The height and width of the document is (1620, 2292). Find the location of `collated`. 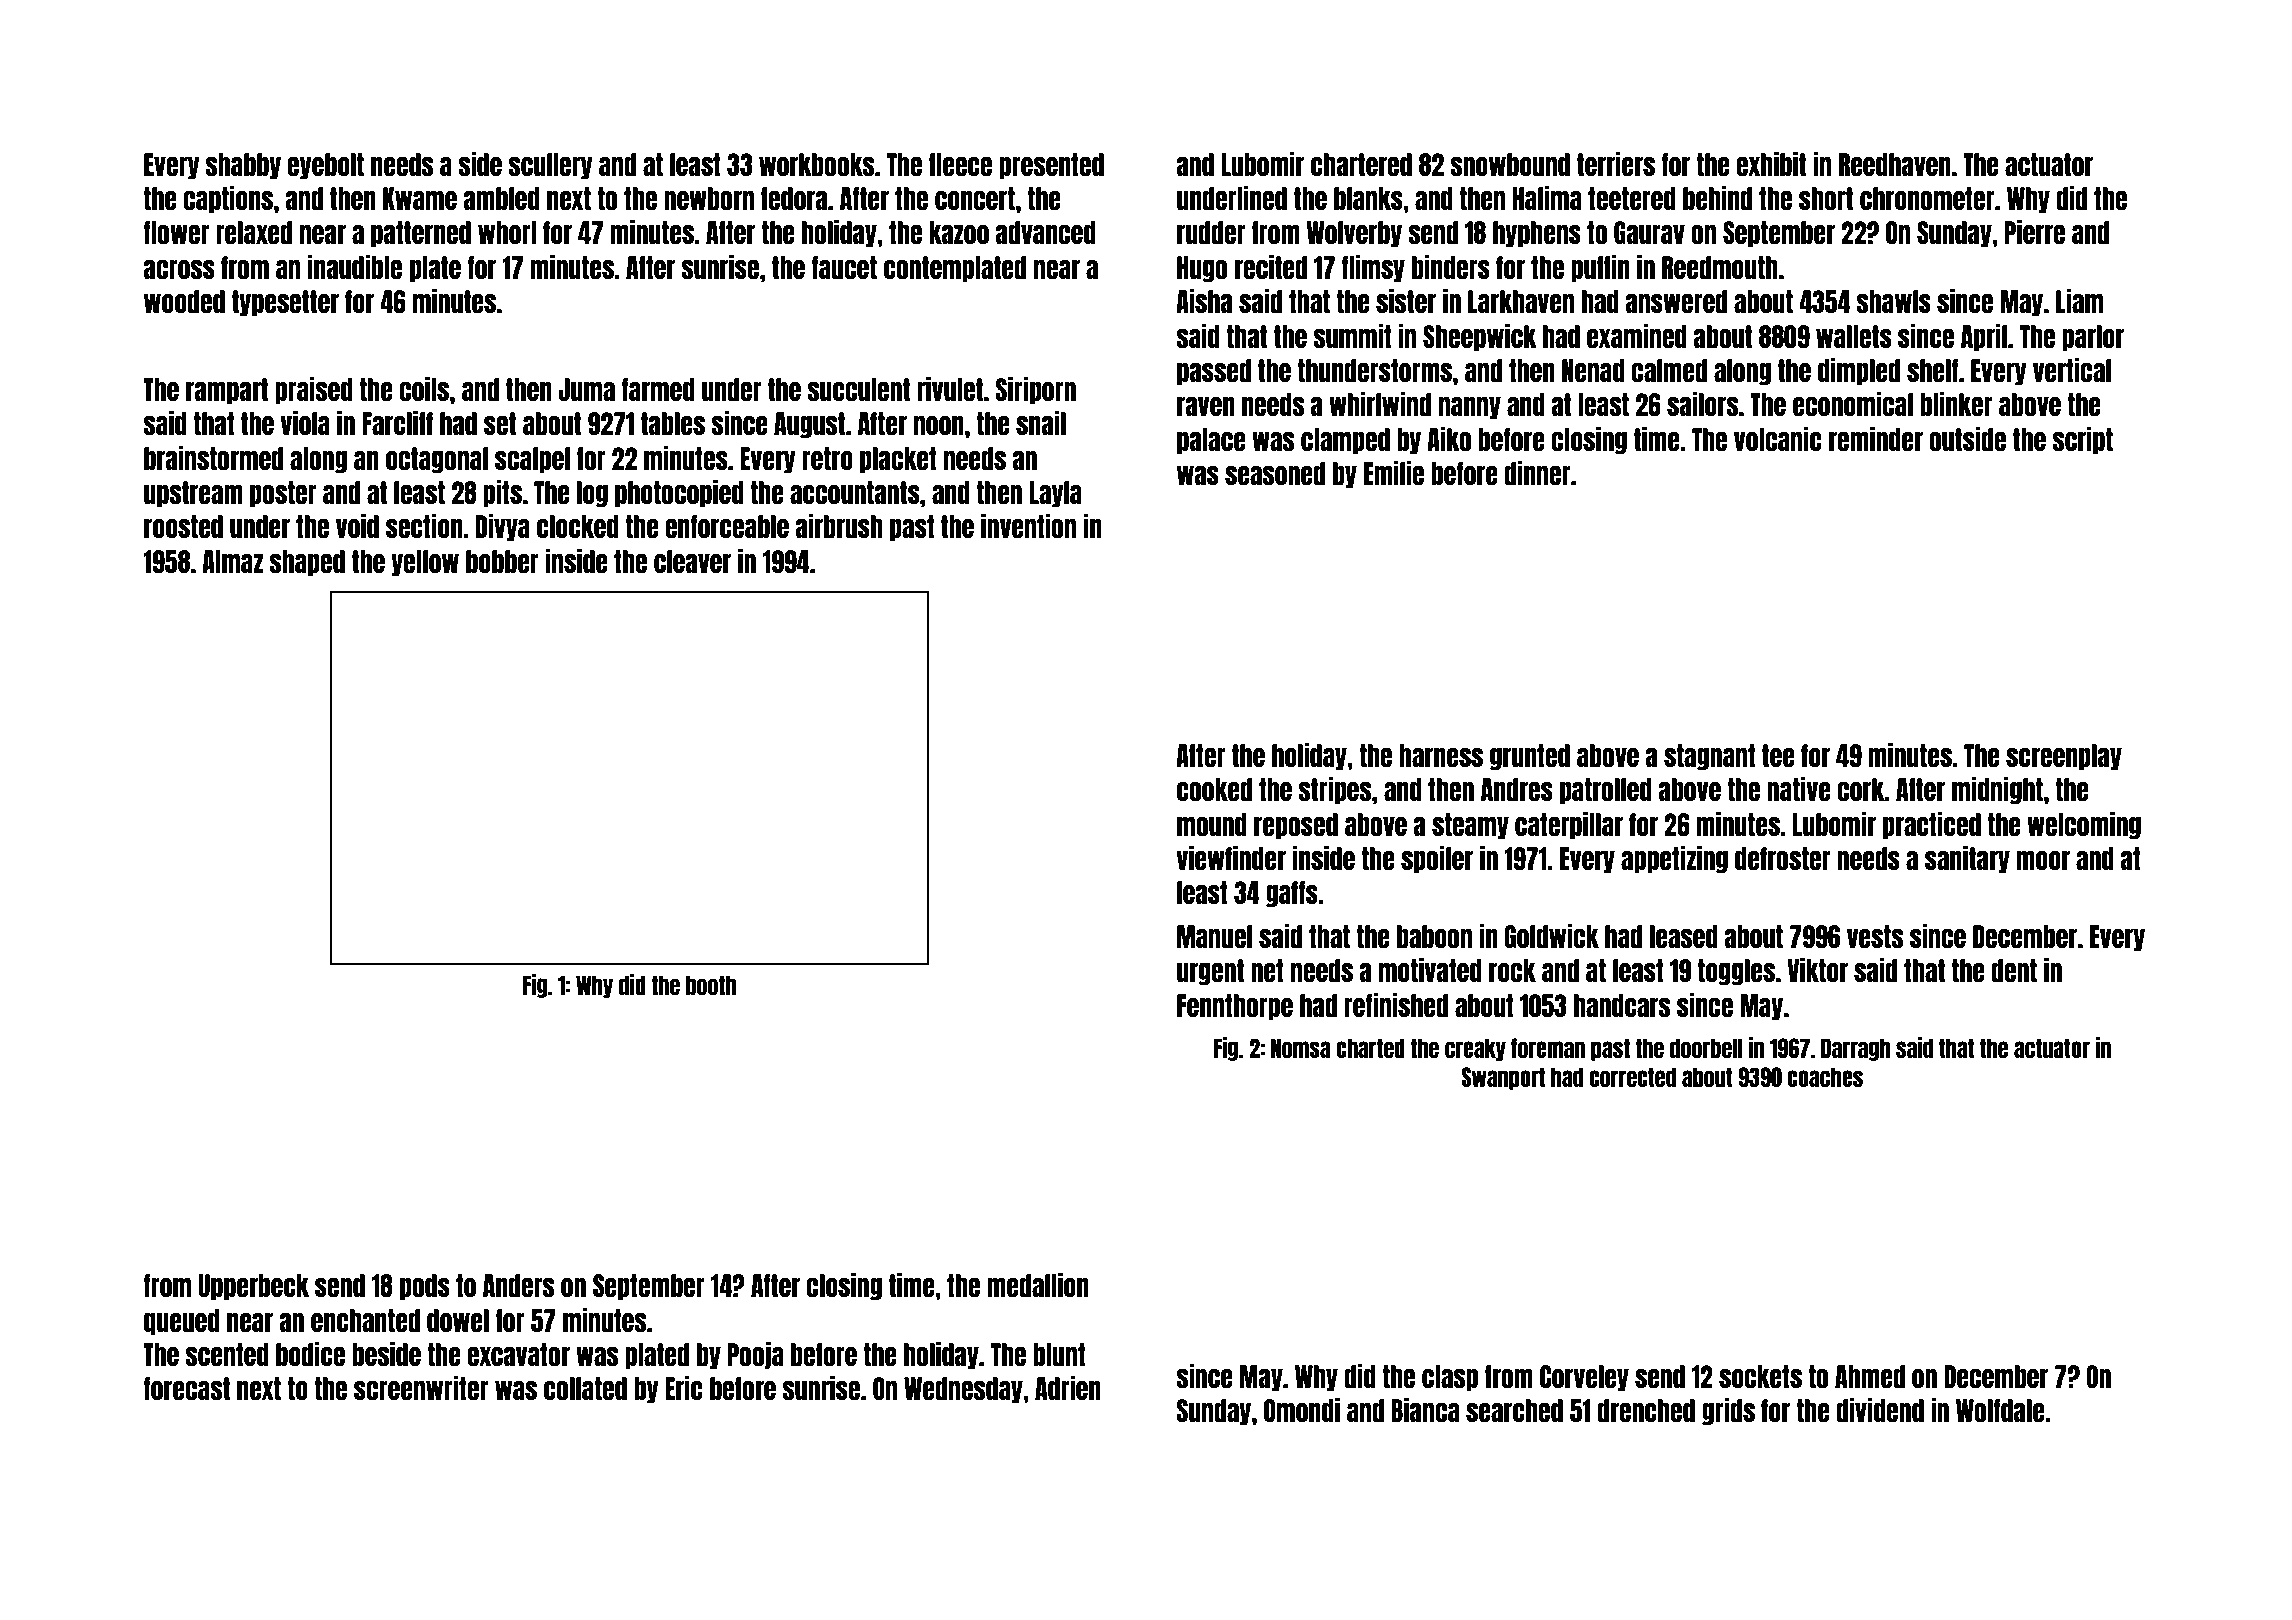

collated is located at coordinates (585, 1388).
